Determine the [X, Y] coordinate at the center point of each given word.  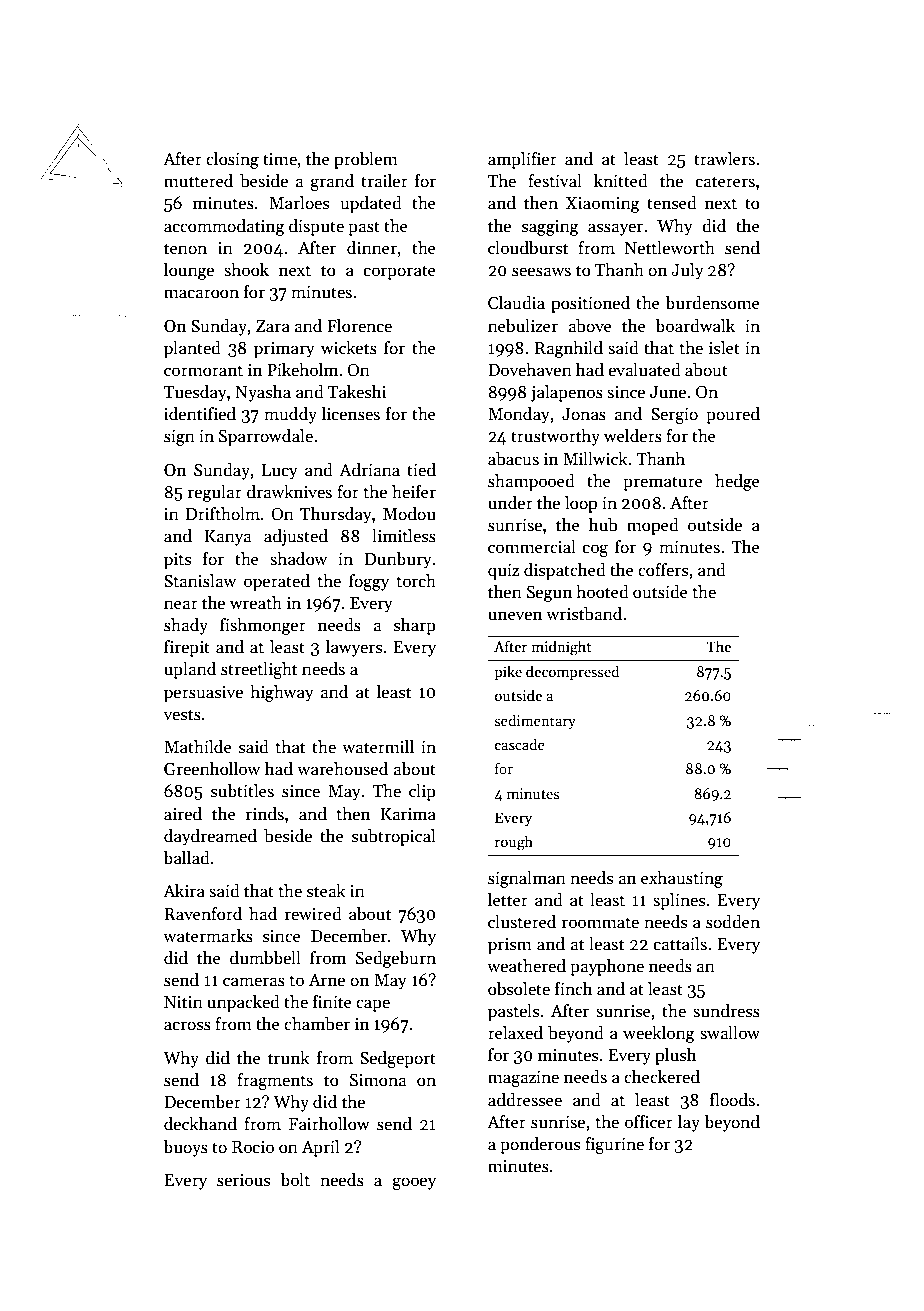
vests [182, 715]
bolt [295, 1180]
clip [422, 792]
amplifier [522, 160]
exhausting [682, 879]
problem [366, 160]
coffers [663, 570]
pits [177, 561]
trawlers [724, 159]
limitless [404, 536]
